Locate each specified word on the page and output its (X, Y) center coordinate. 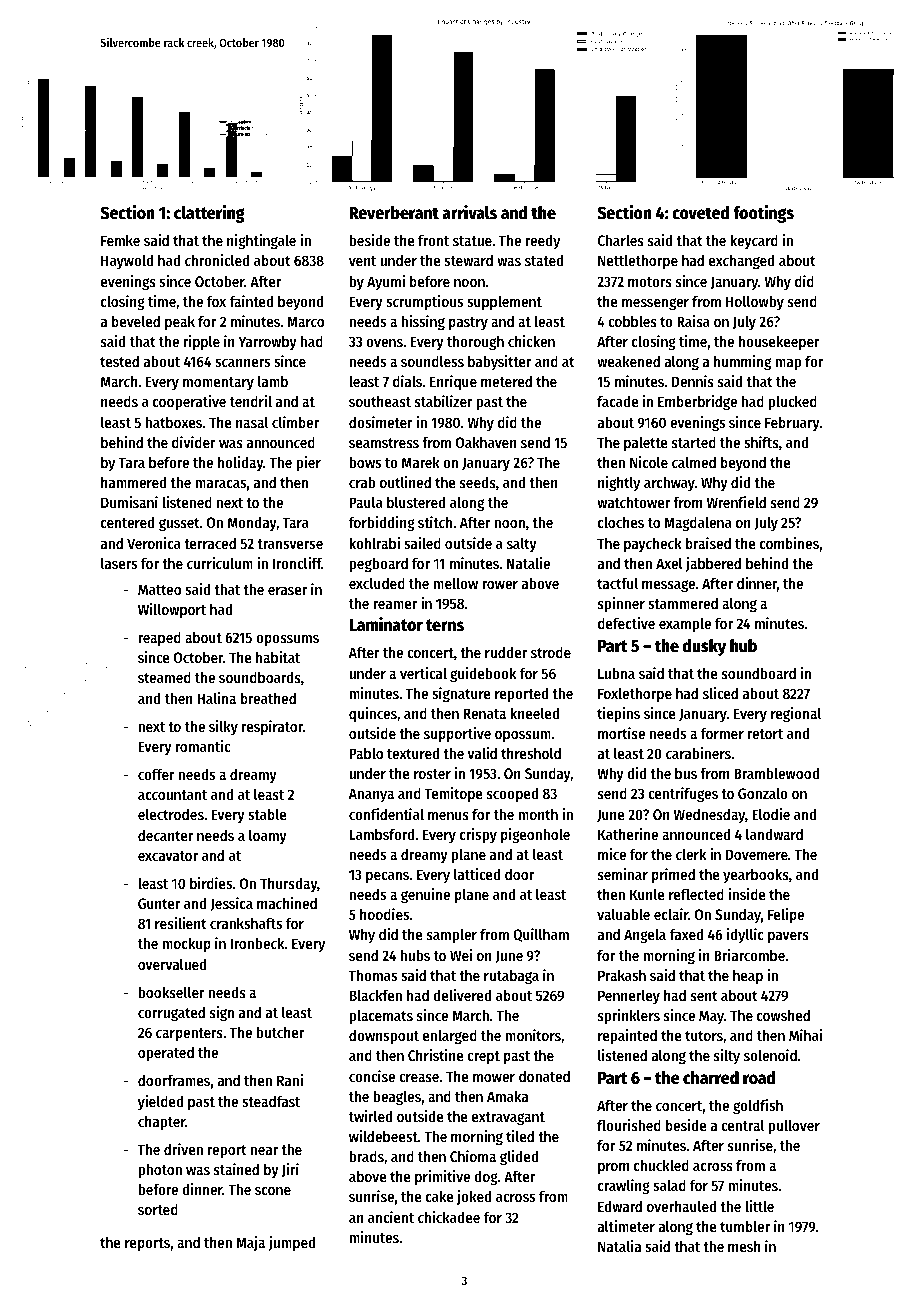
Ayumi (386, 282)
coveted (701, 213)
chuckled (661, 1165)
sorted (158, 1209)
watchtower (633, 502)
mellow (455, 583)
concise (372, 1076)
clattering (209, 214)
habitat (278, 657)
